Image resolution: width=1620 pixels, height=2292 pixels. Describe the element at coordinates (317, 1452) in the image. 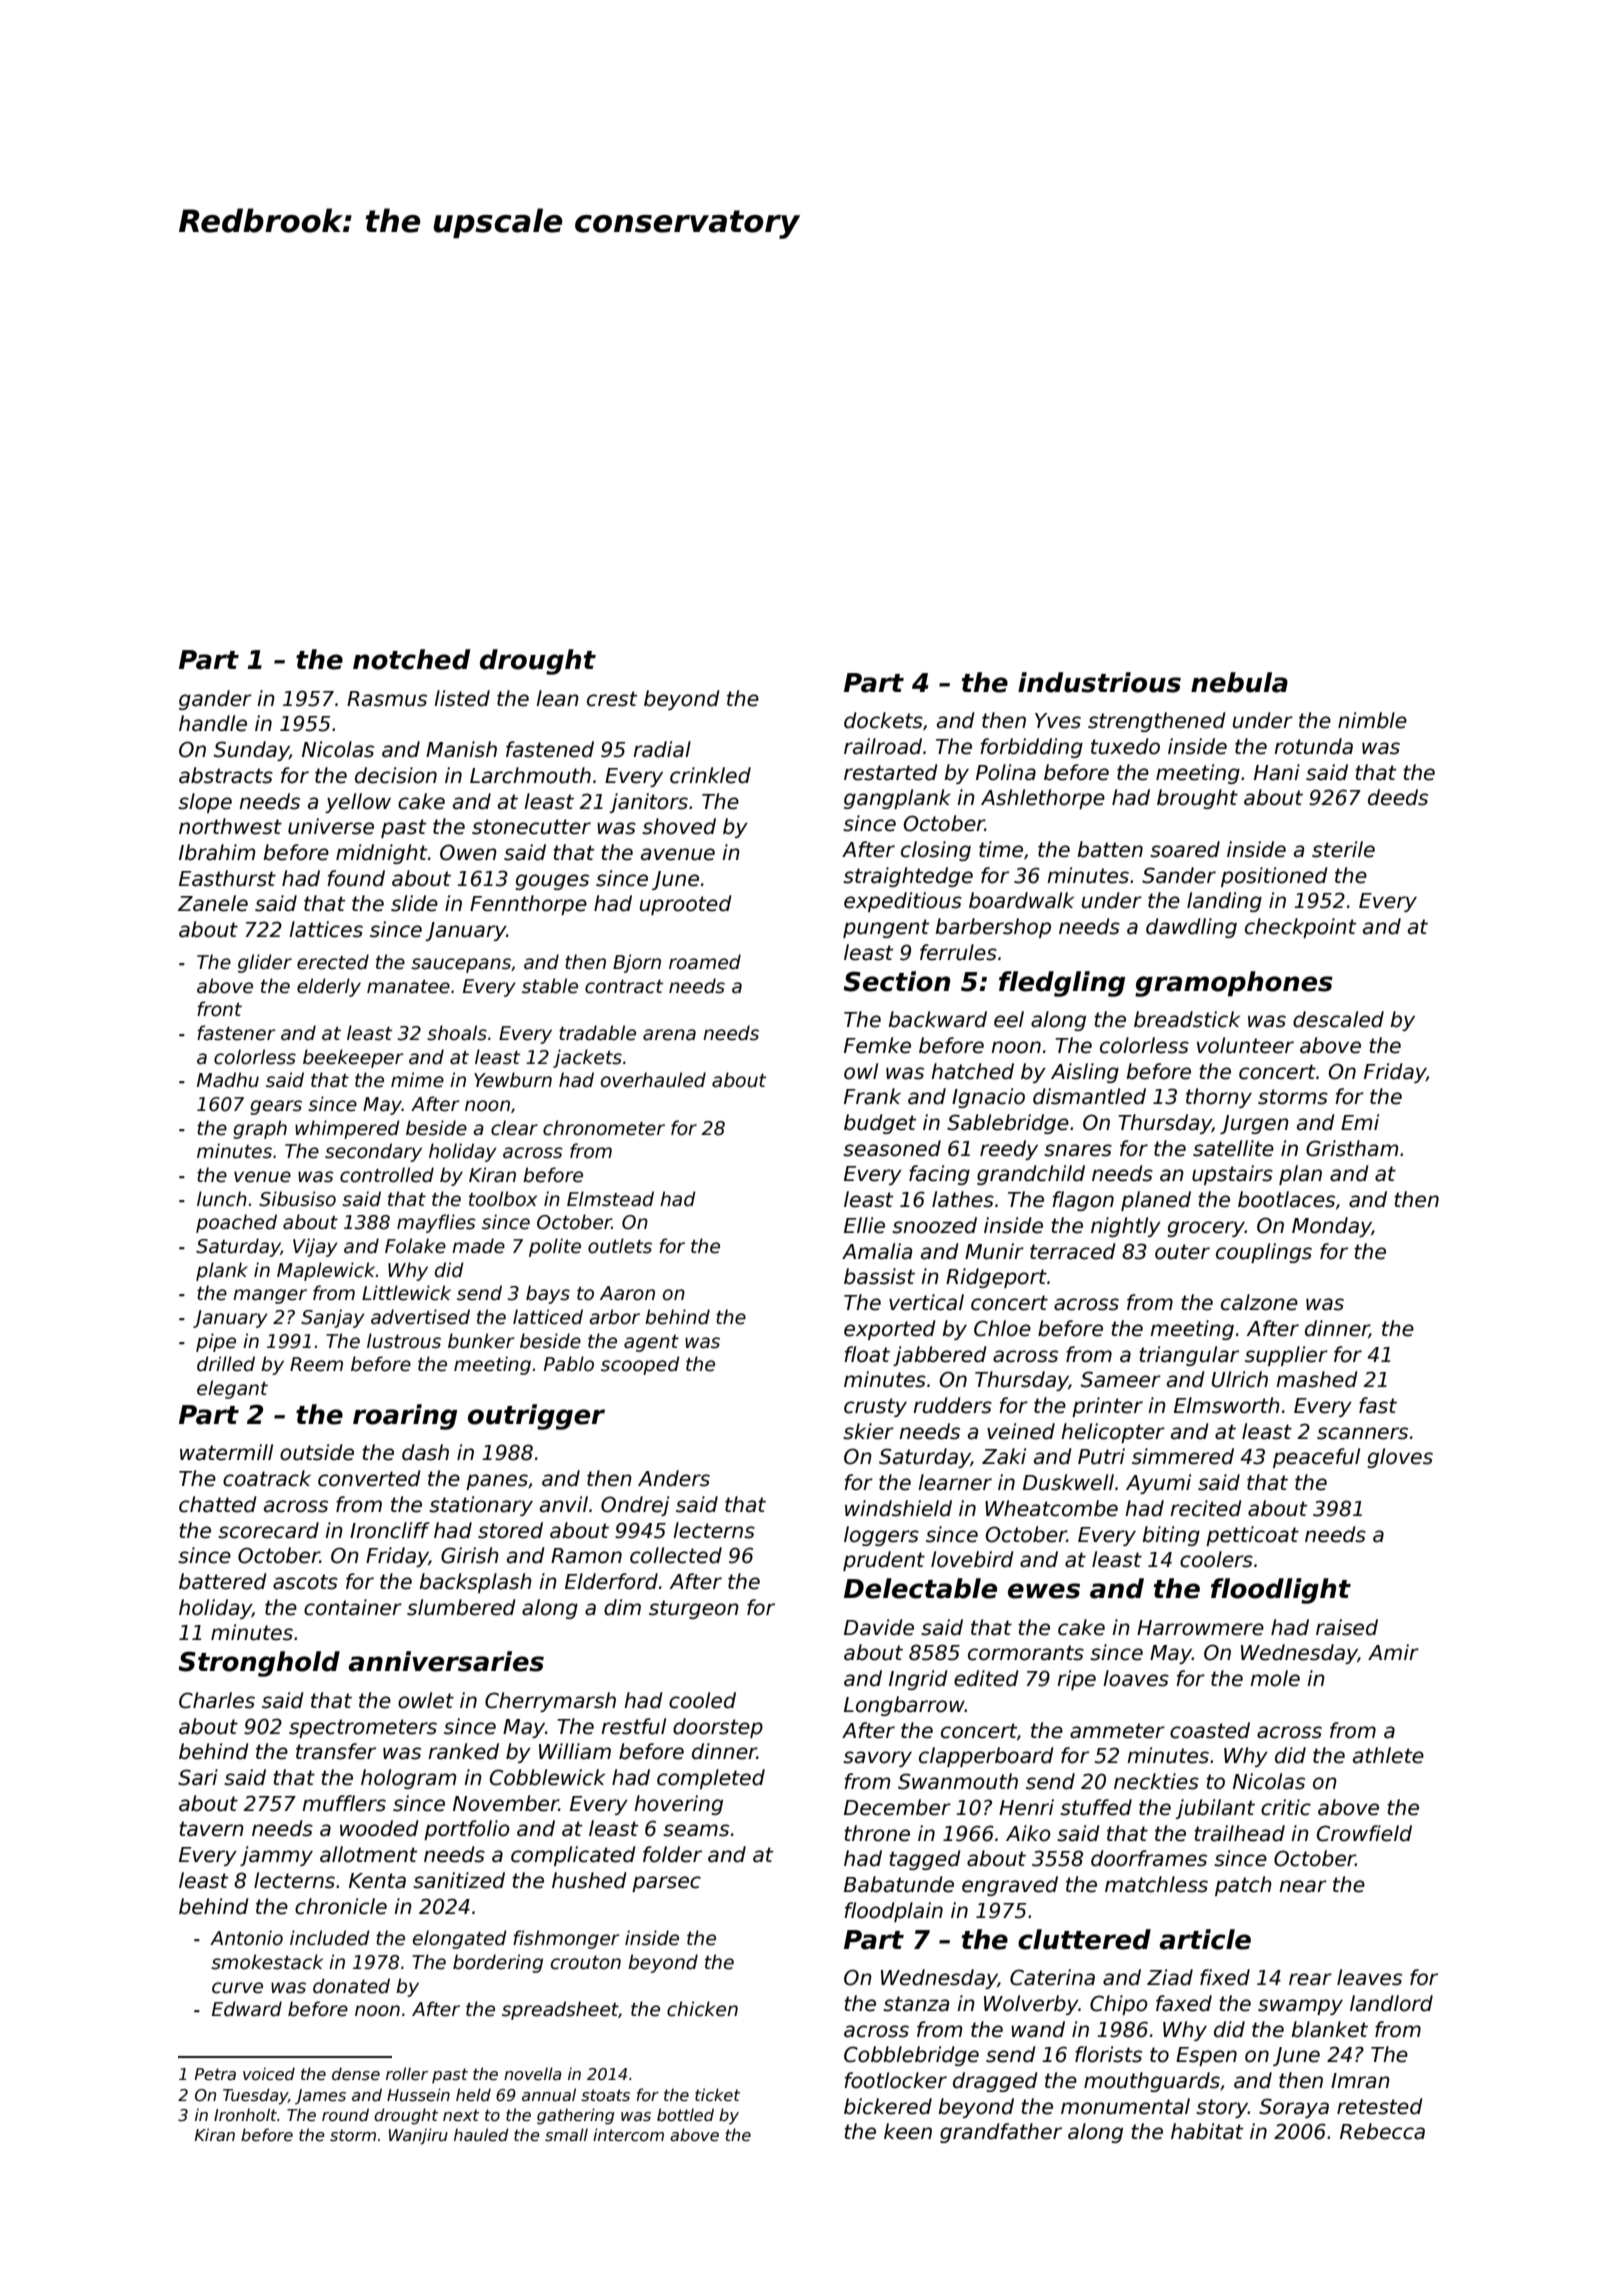

I see `outside` at that location.
